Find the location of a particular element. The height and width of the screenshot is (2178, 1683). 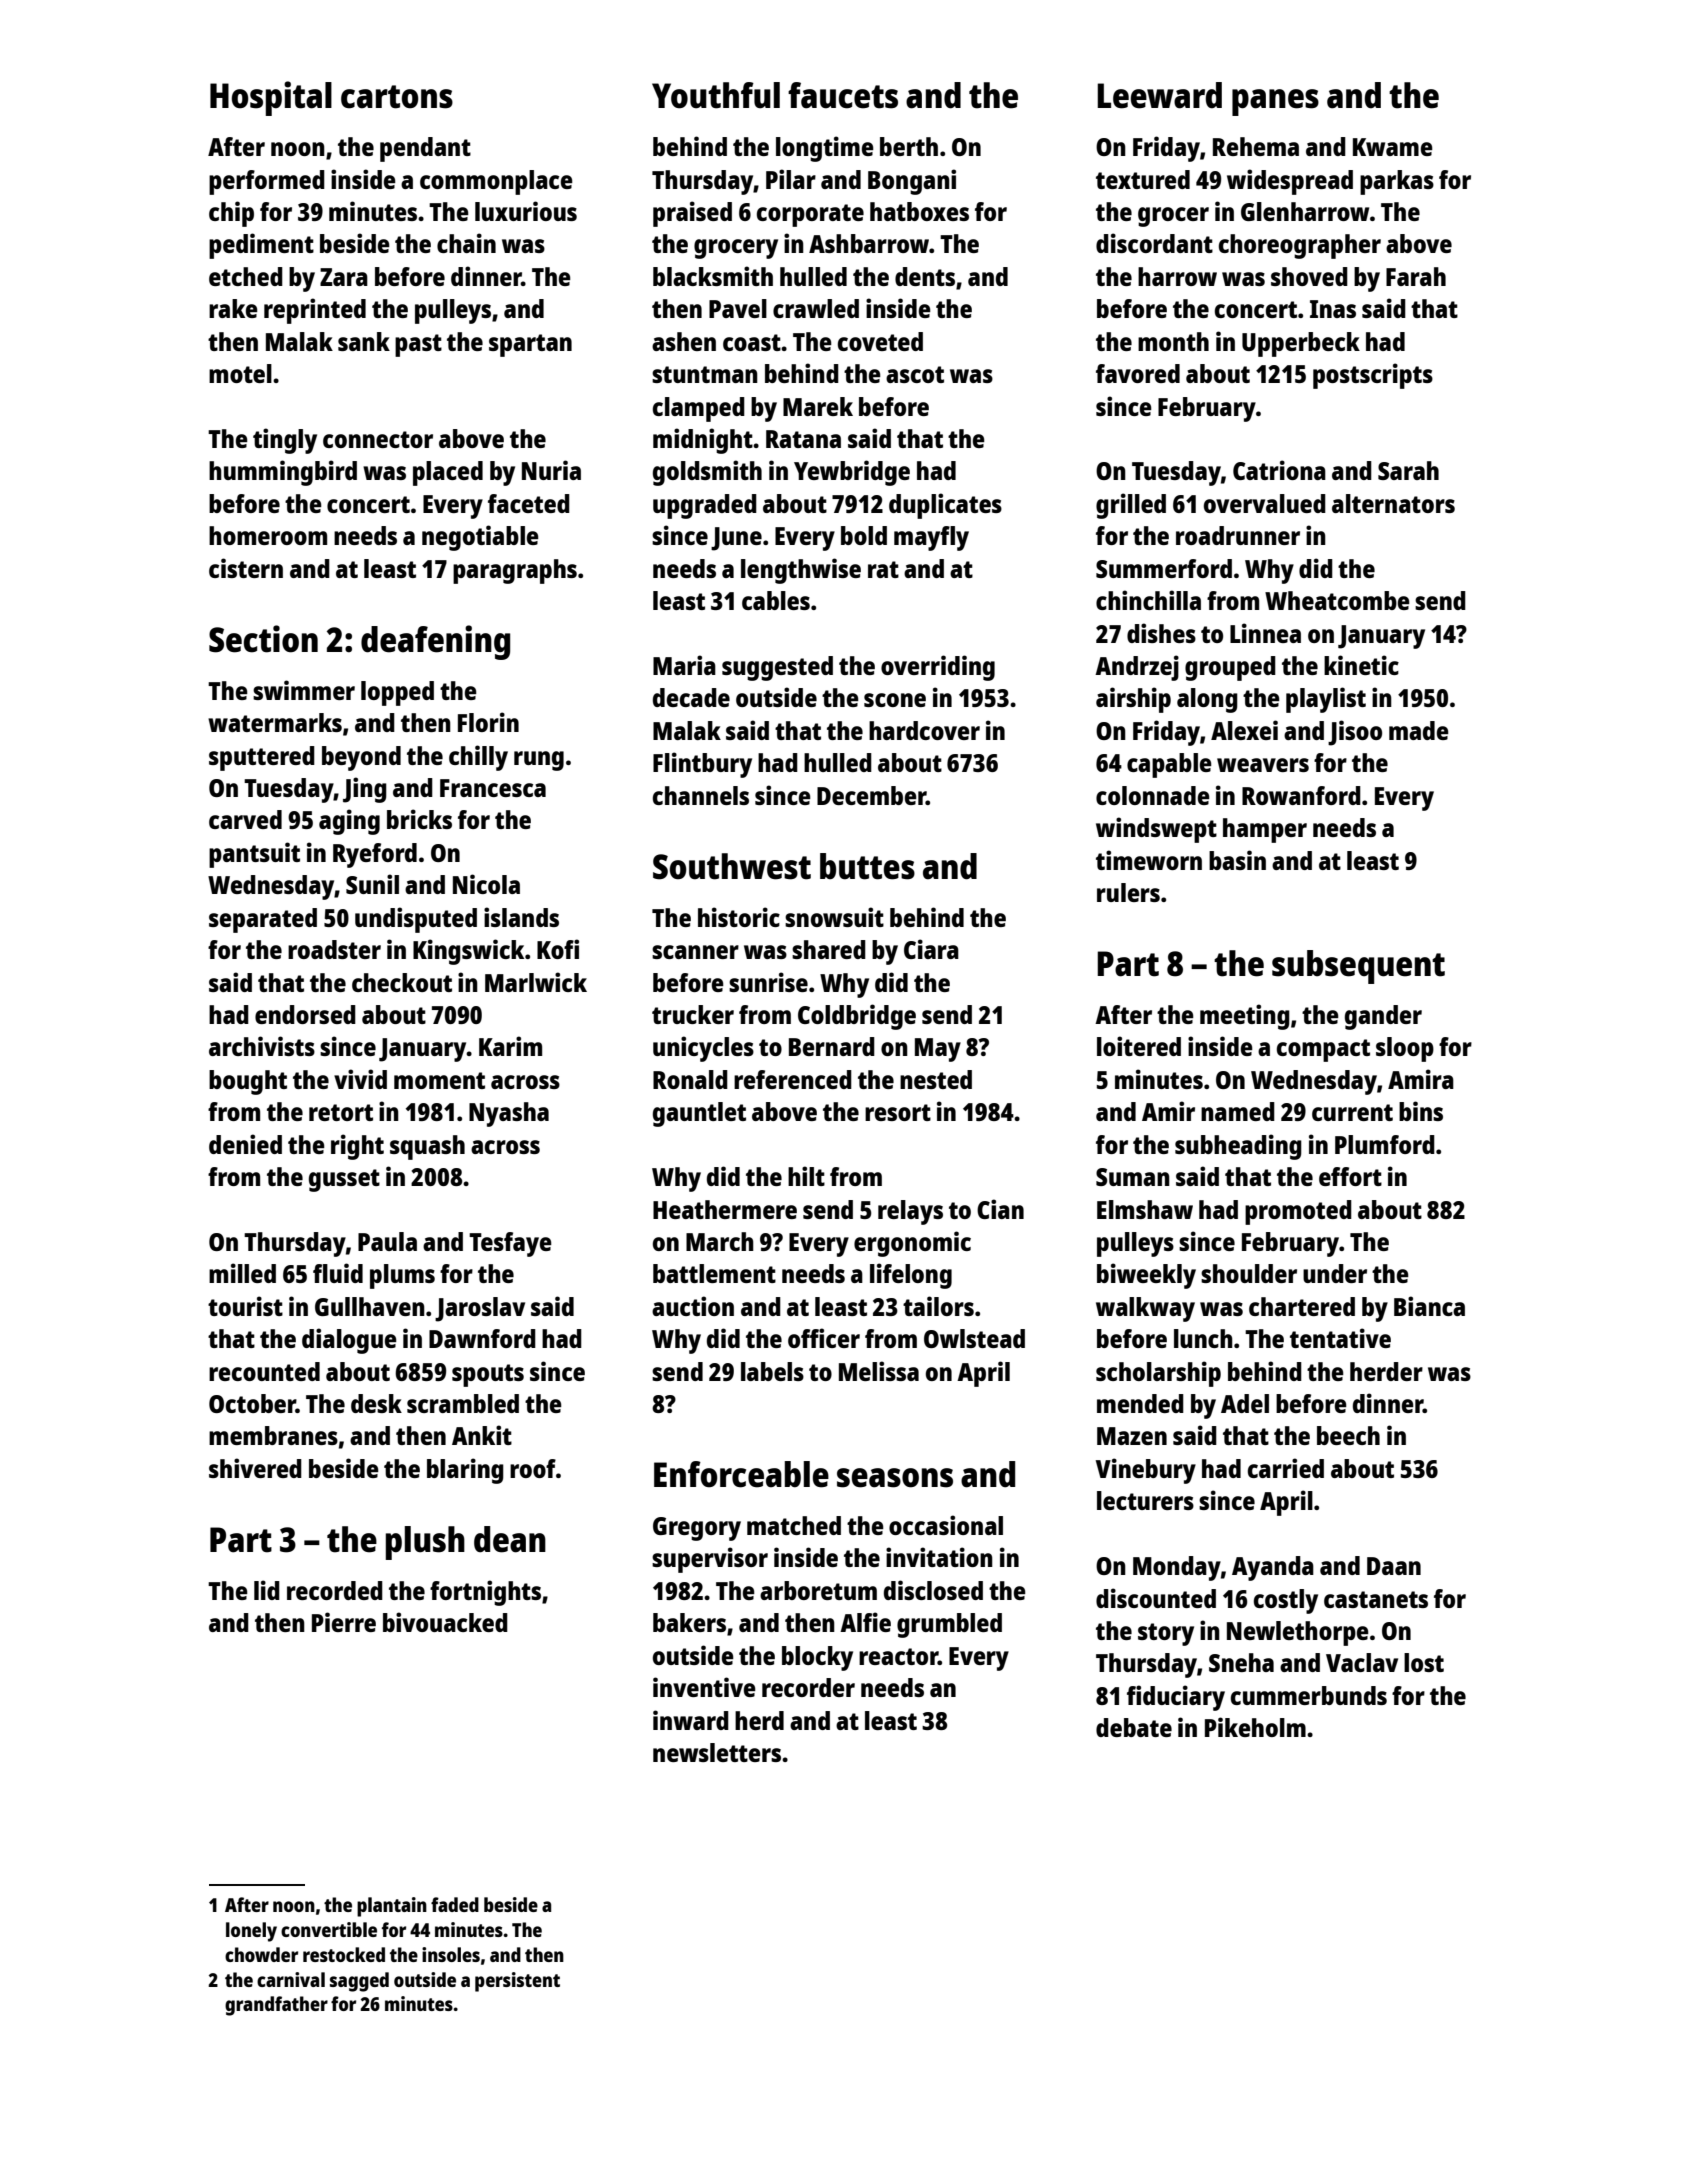

Catriona is located at coordinates (1279, 470).
